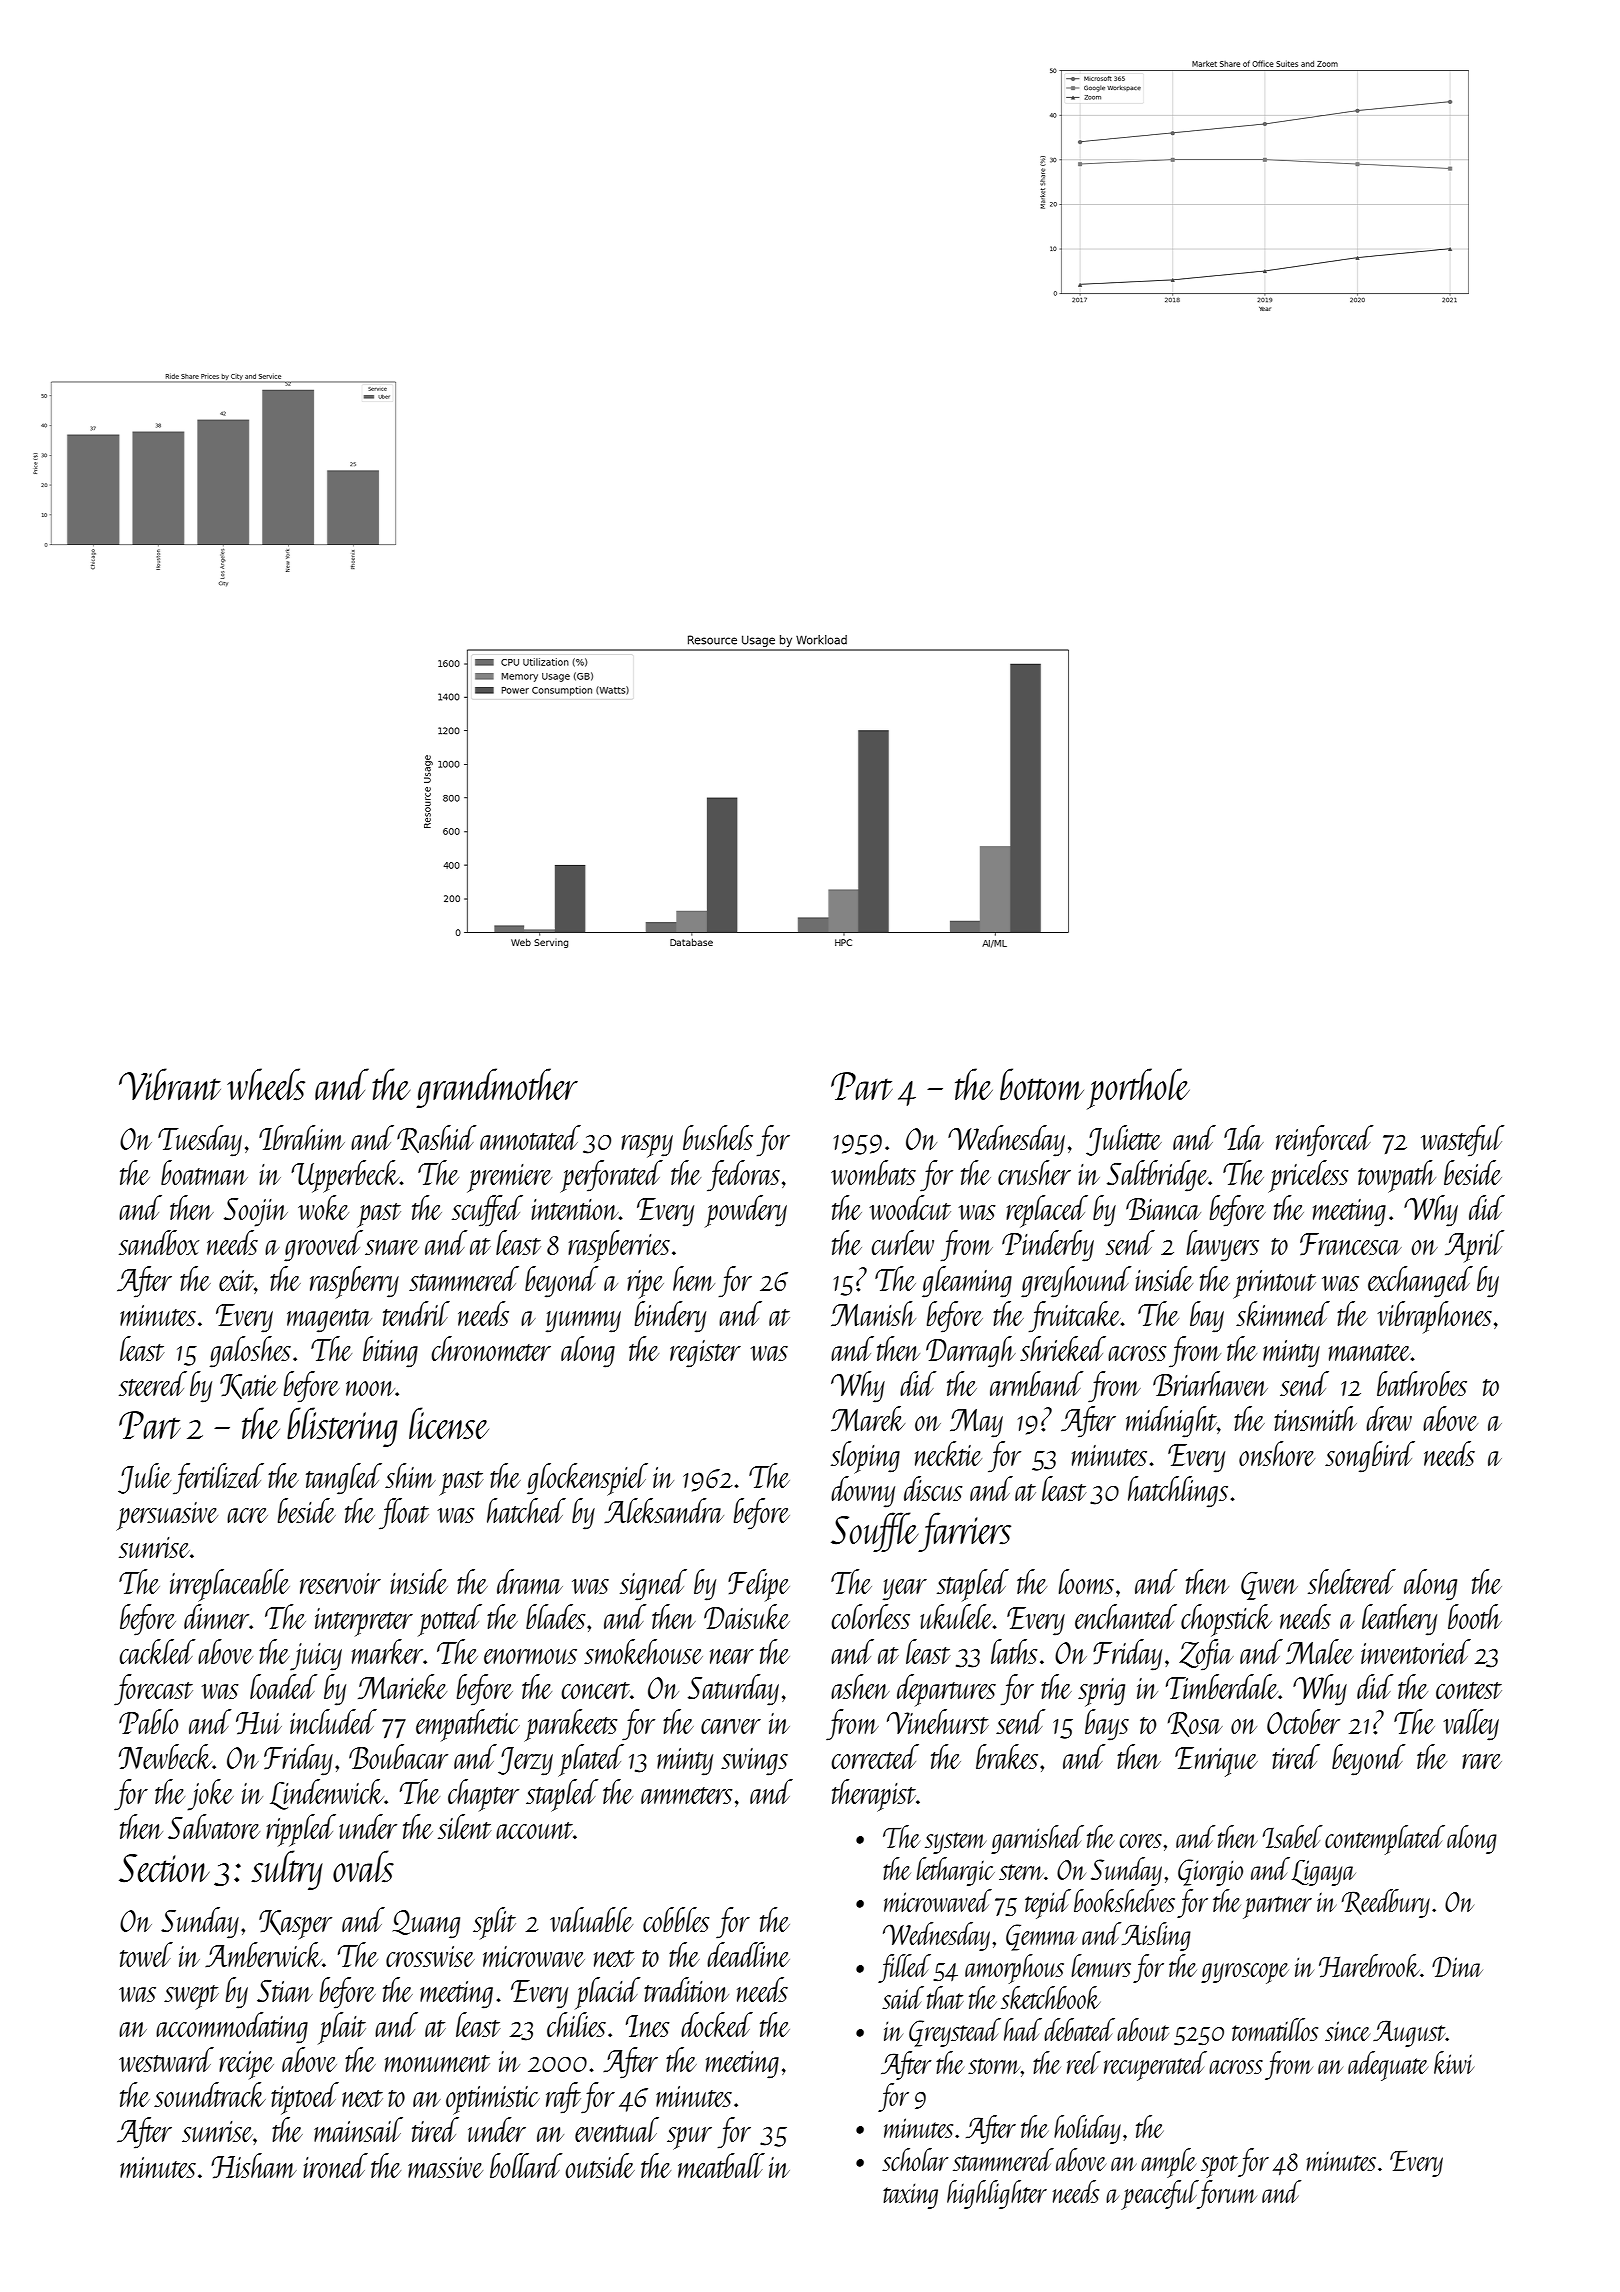  What do you see at coordinates (1226, 1620) in the document?
I see `chopstick` at bounding box center [1226, 1620].
